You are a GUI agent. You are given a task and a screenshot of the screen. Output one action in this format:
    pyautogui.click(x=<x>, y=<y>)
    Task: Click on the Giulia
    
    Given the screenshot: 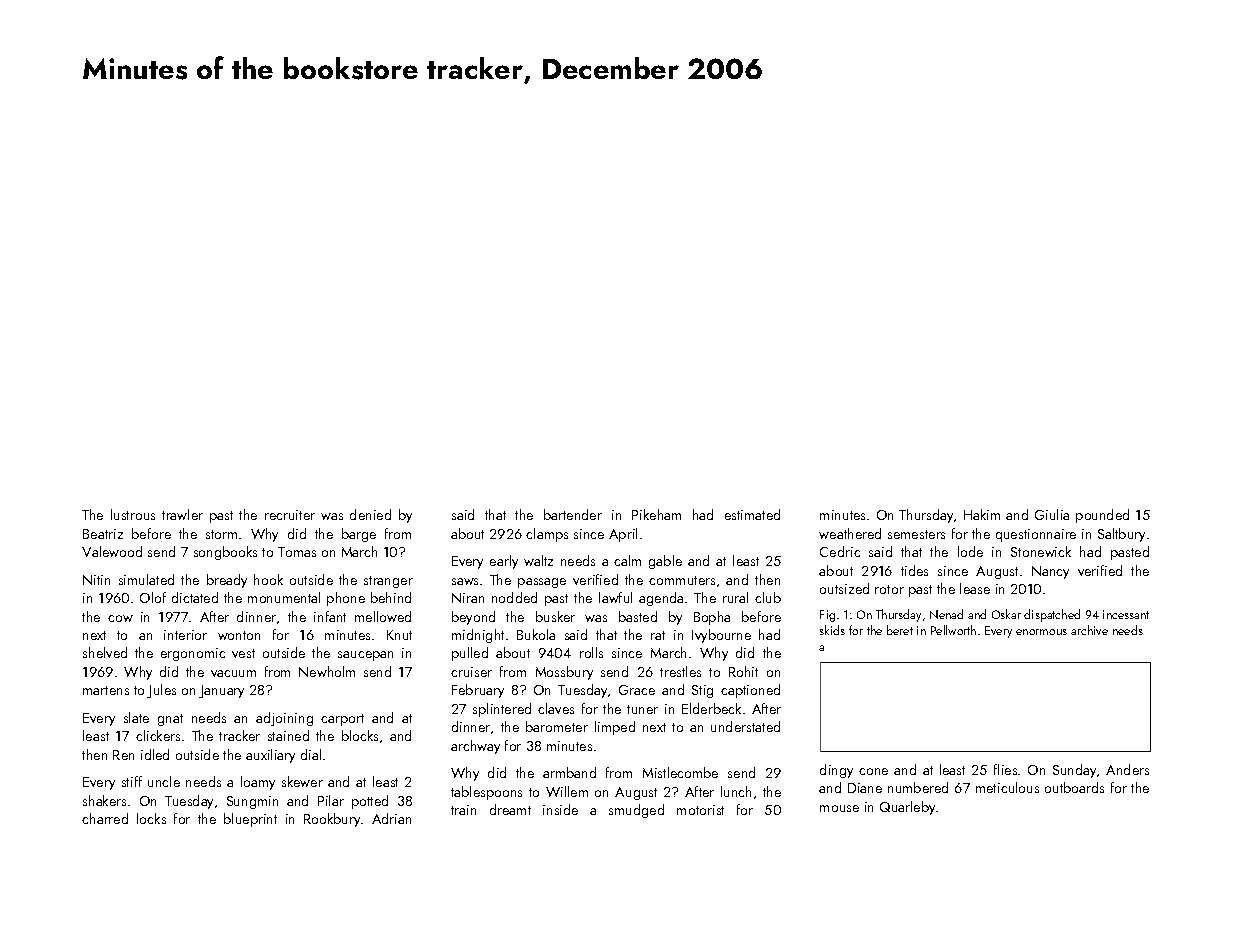 What is the action you would take?
    pyautogui.click(x=1052, y=514)
